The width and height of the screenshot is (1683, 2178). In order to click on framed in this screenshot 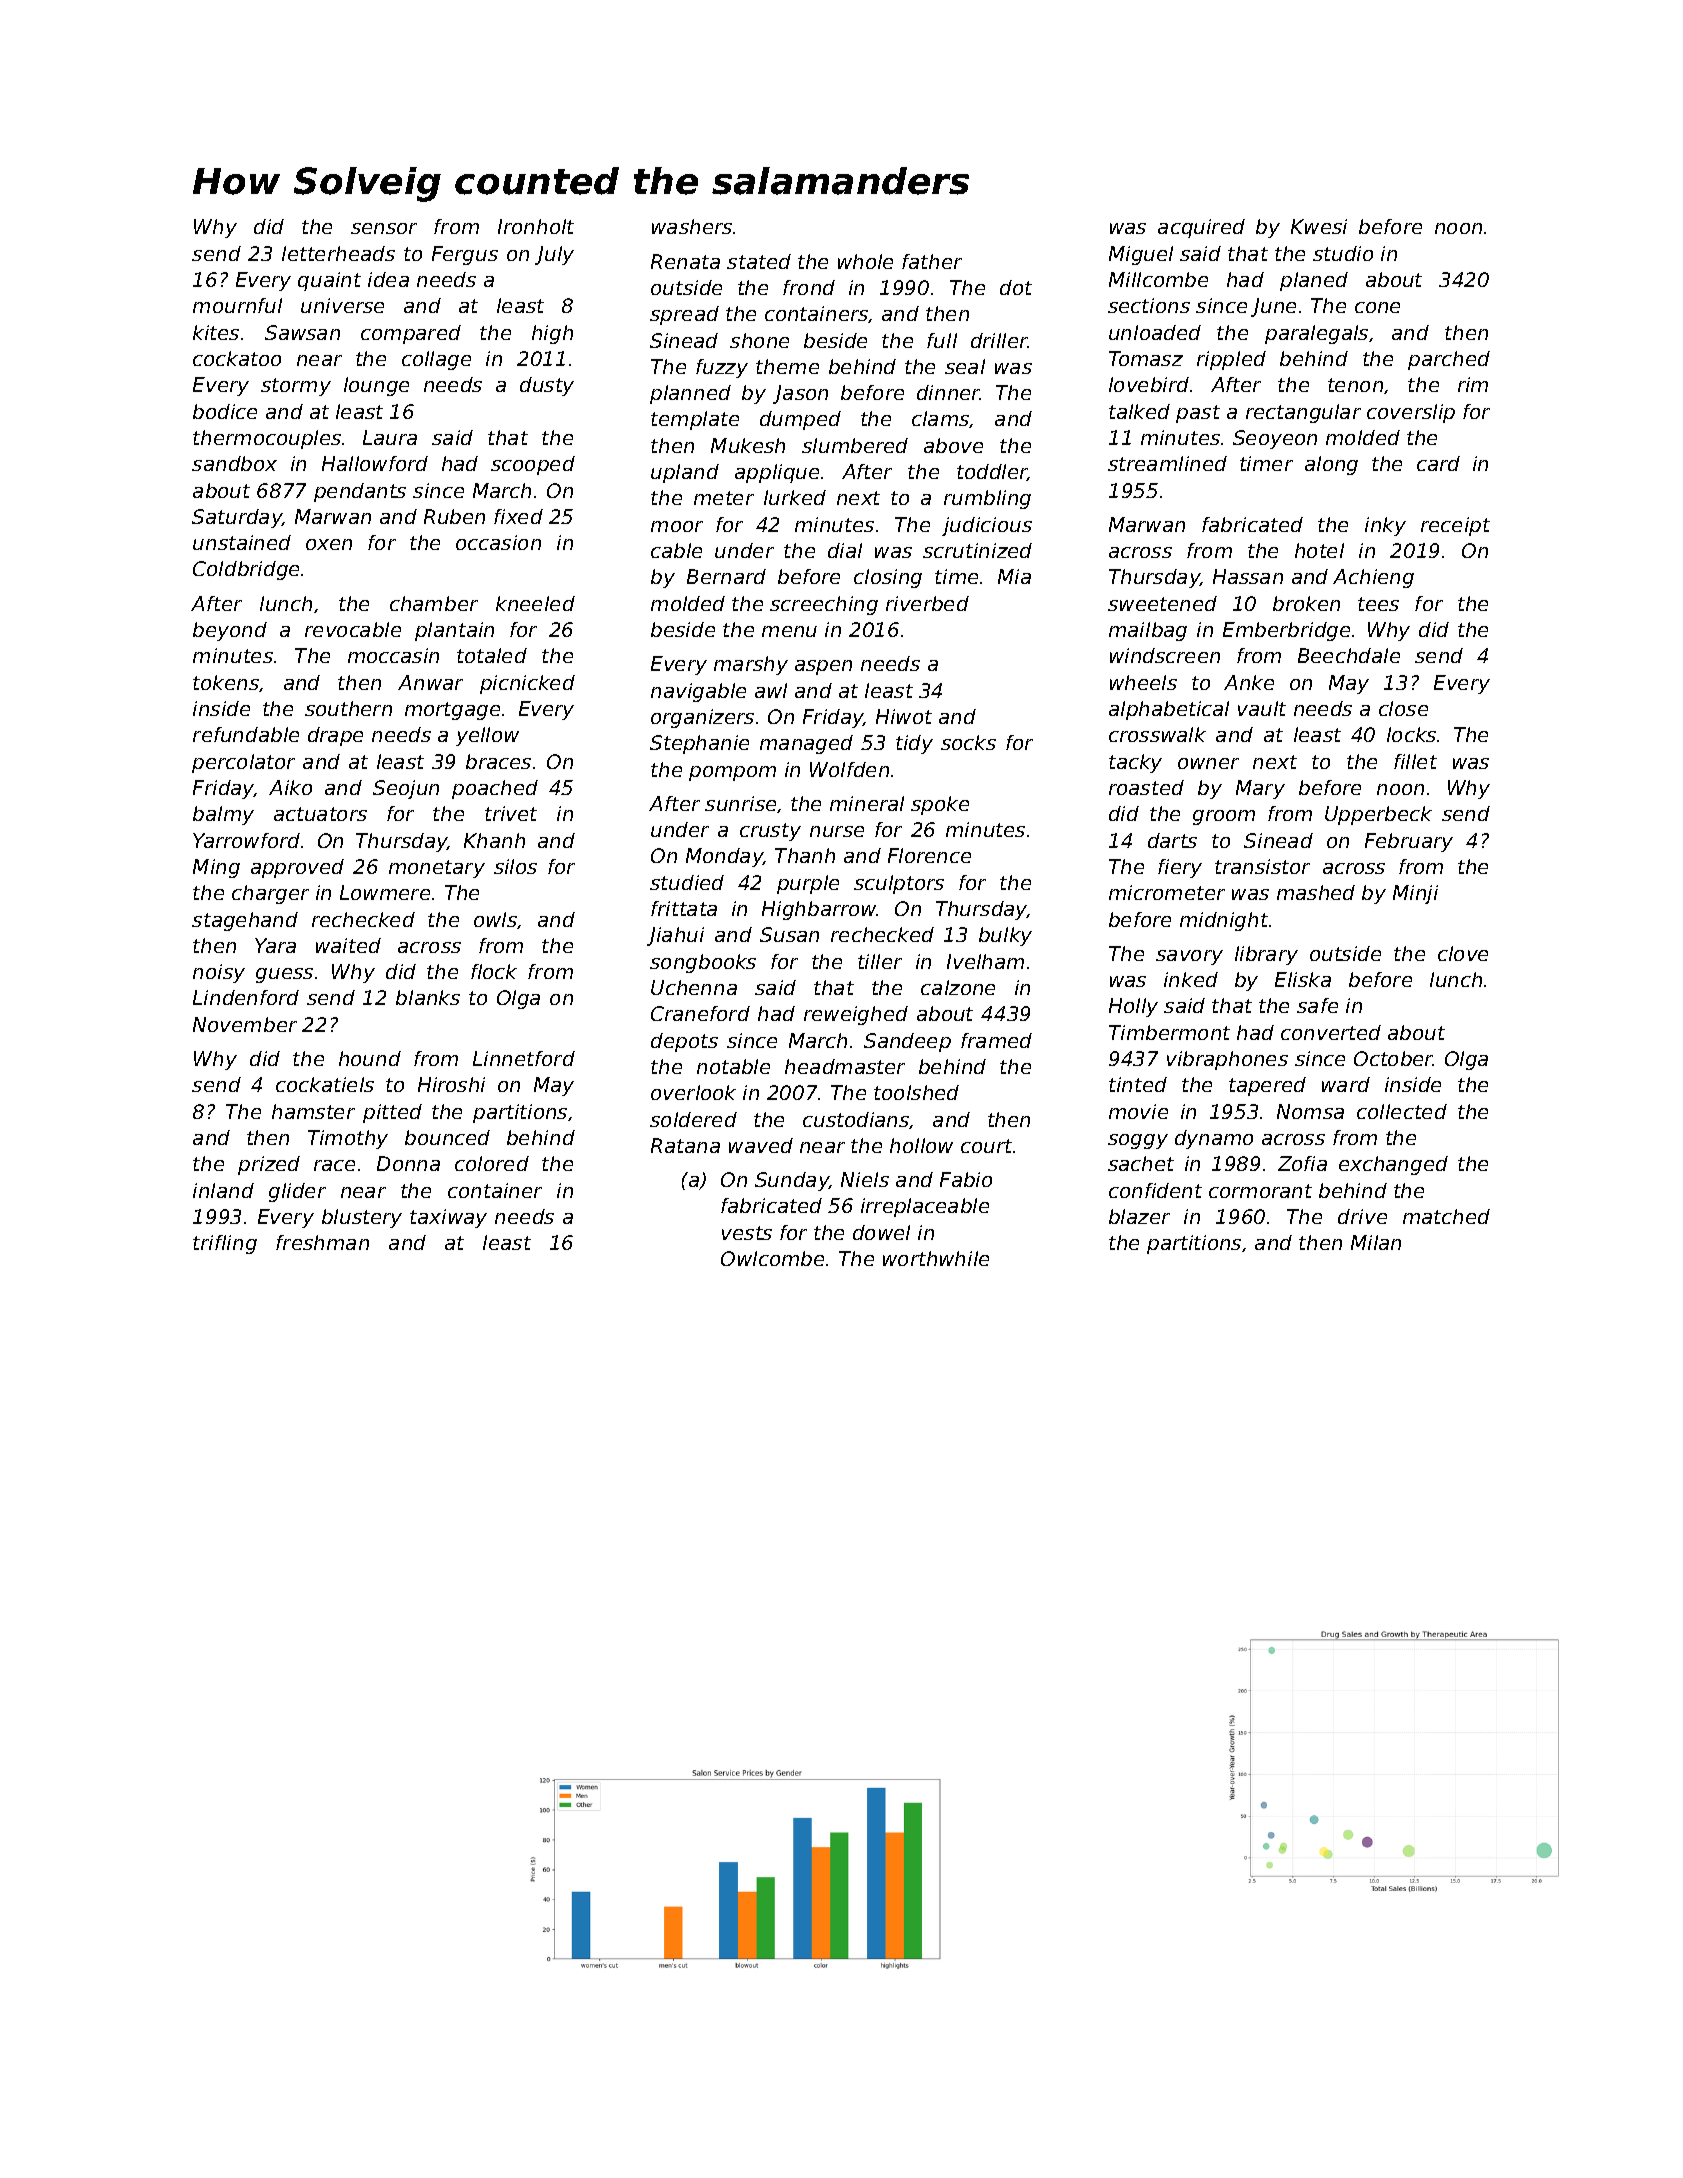, I will do `click(996, 1040)`.
